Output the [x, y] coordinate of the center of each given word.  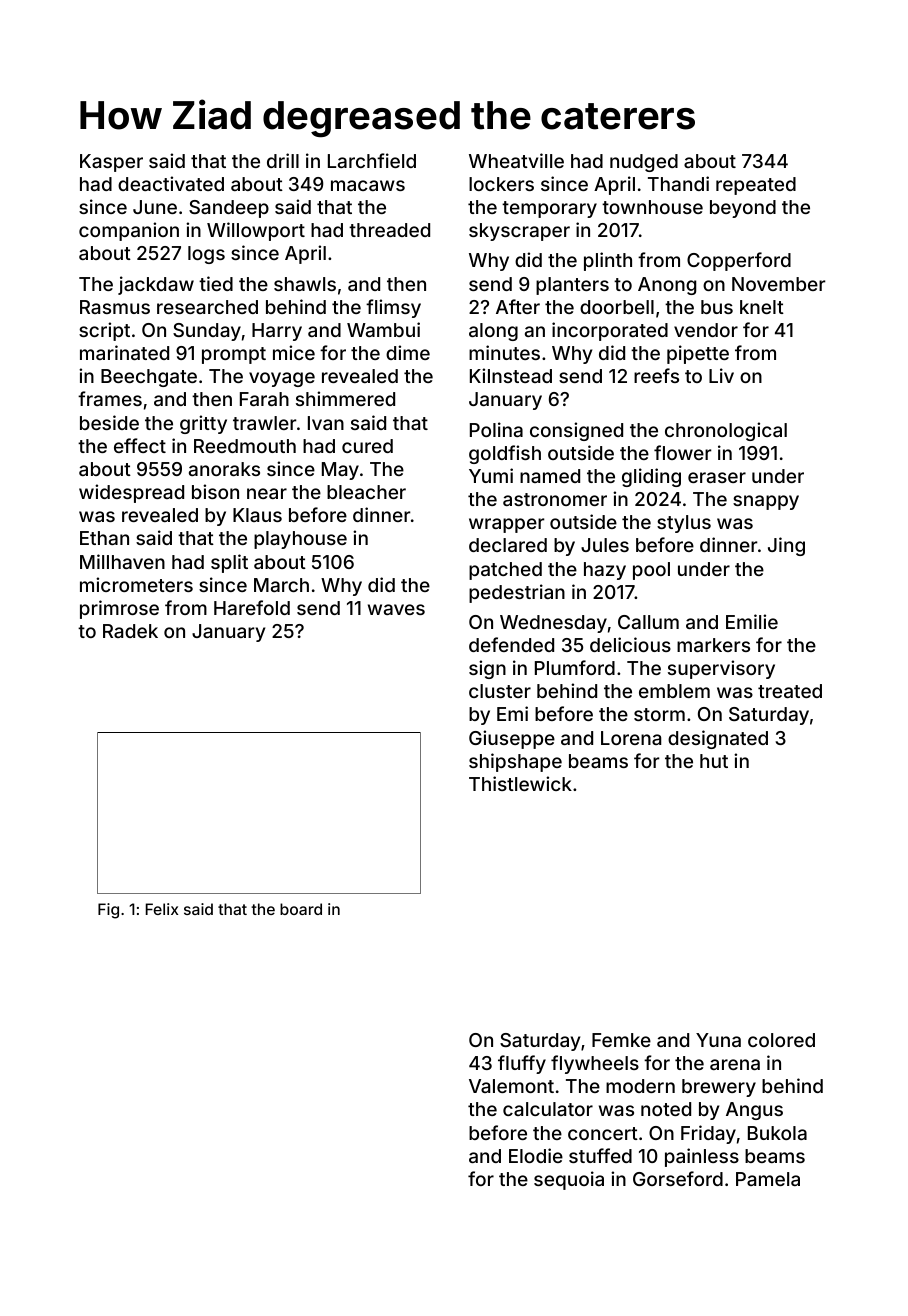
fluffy [522, 1064]
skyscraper [519, 232]
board [301, 909]
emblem [674, 691]
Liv [721, 375]
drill [283, 160]
